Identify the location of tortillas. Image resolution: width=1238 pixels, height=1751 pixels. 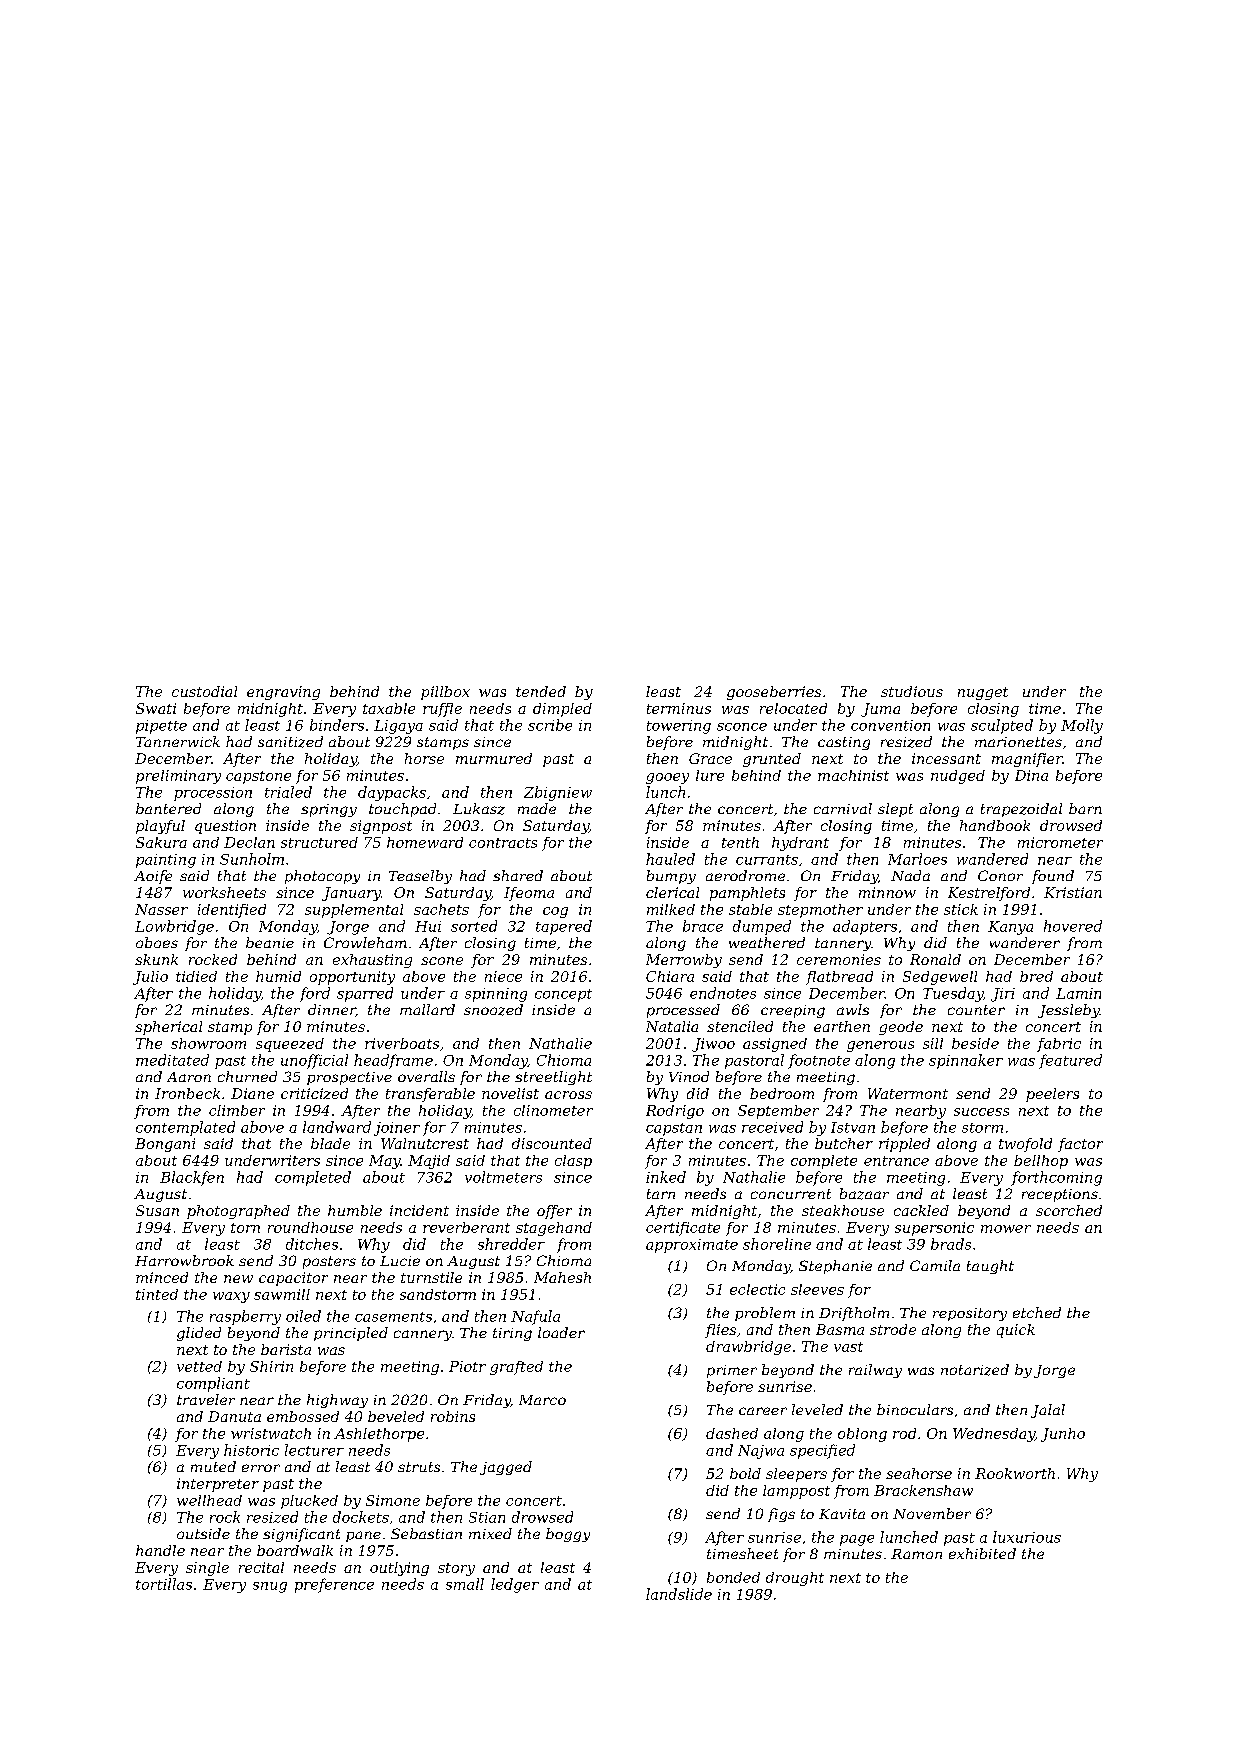
(164, 1584).
